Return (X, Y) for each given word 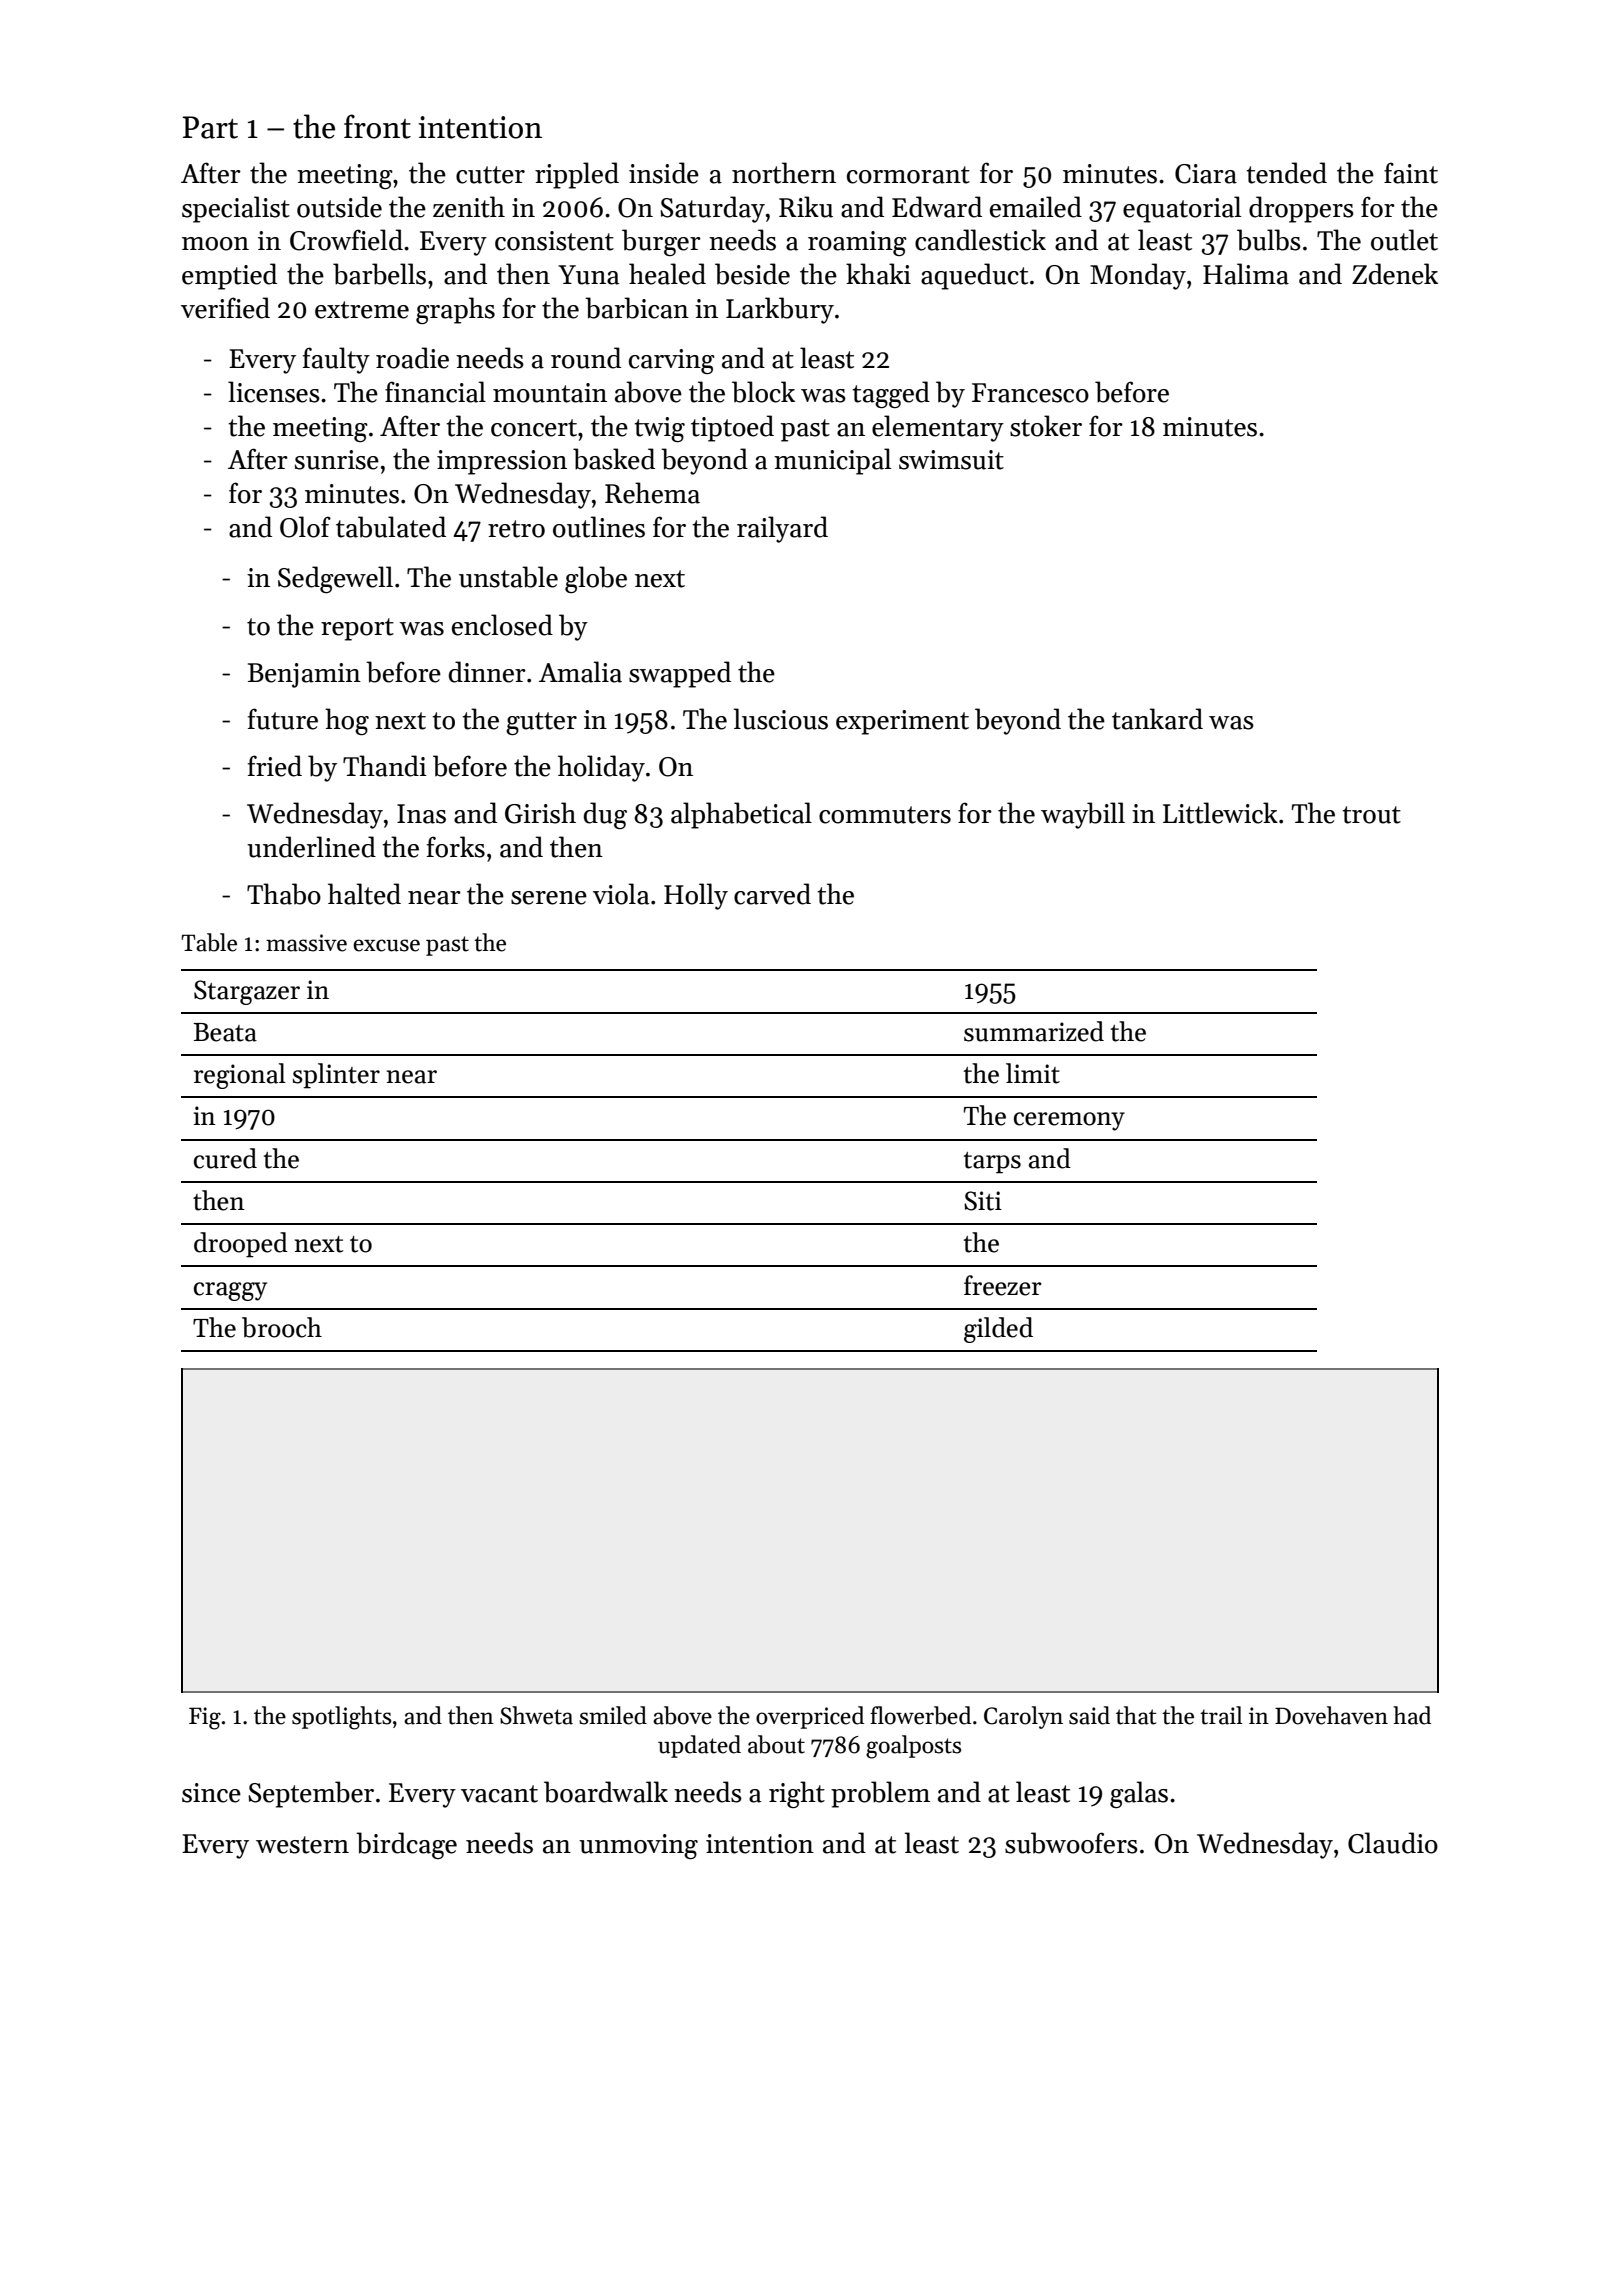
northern (784, 173)
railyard (782, 529)
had (1412, 1715)
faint (1411, 173)
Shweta (536, 1715)
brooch (282, 1327)
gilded (998, 1330)
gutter (541, 723)
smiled (613, 1715)
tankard (1157, 719)
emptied (229, 276)
